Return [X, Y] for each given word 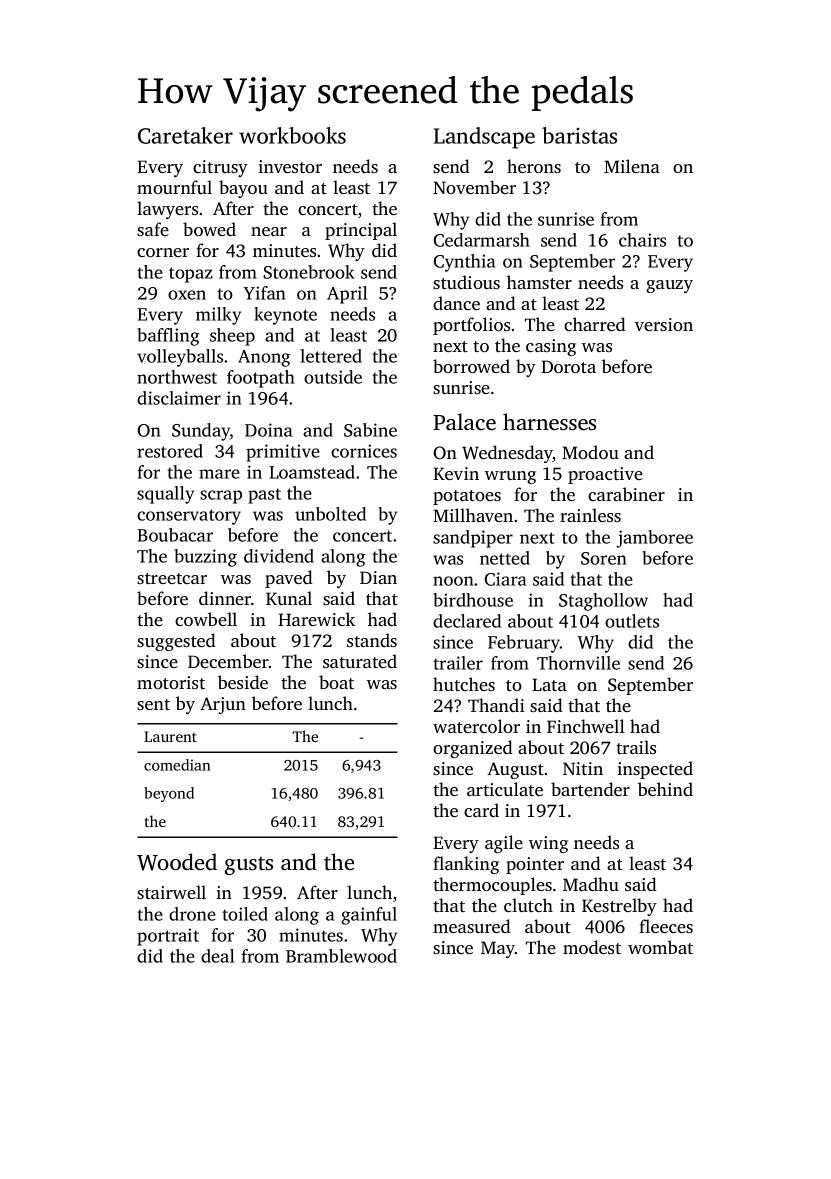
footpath [261, 379]
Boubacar [175, 535]
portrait [168, 937]
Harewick [316, 619]
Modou [590, 452]
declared [467, 621]
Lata [549, 684]
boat [336, 682]
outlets [632, 621]
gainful [369, 916]
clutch [528, 905]
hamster [539, 282]
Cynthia [464, 263]
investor [290, 166]
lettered [331, 356]
